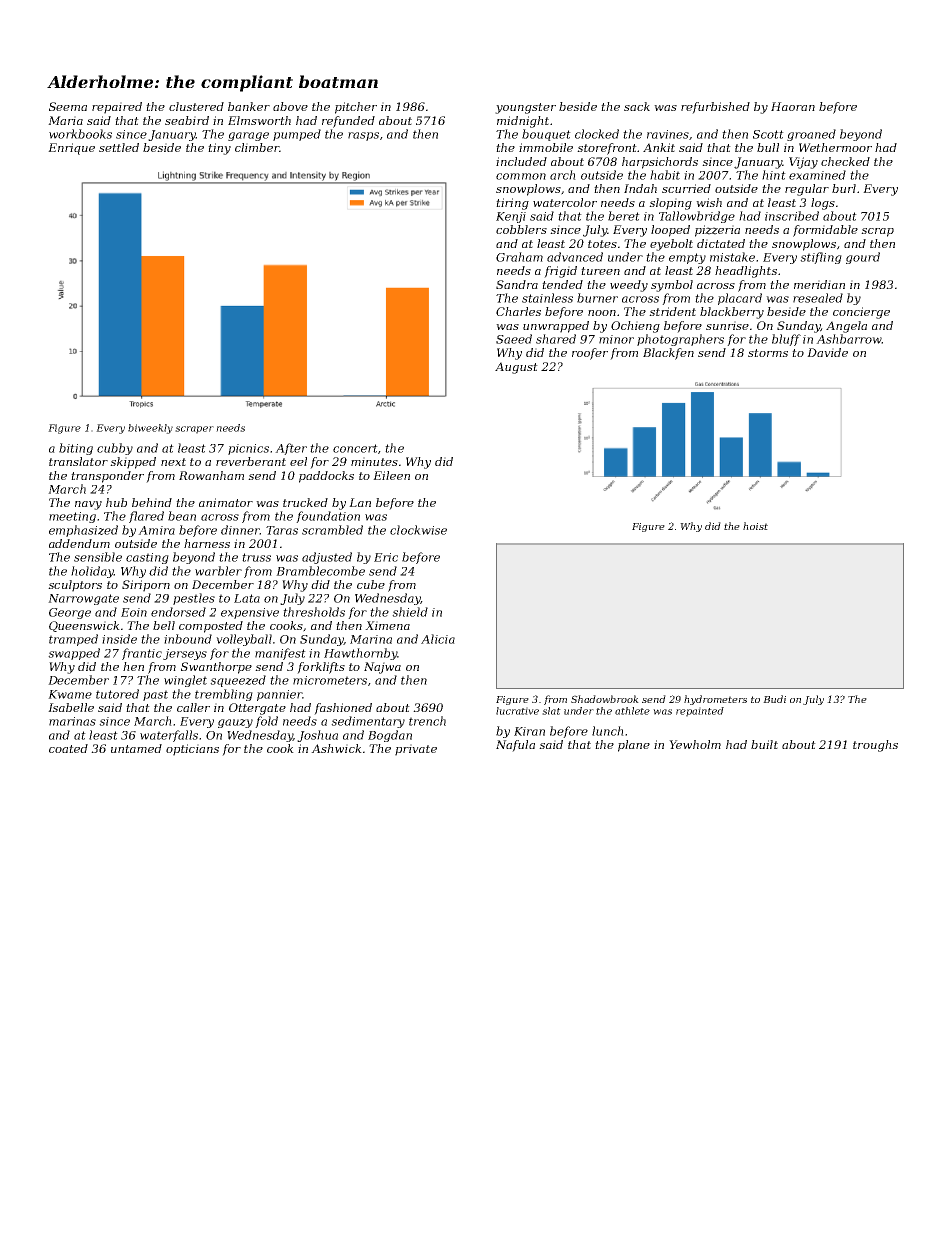 This screenshot has width=952, height=1233. What do you see at coordinates (363, 136) in the screenshot?
I see `rasps` at bounding box center [363, 136].
